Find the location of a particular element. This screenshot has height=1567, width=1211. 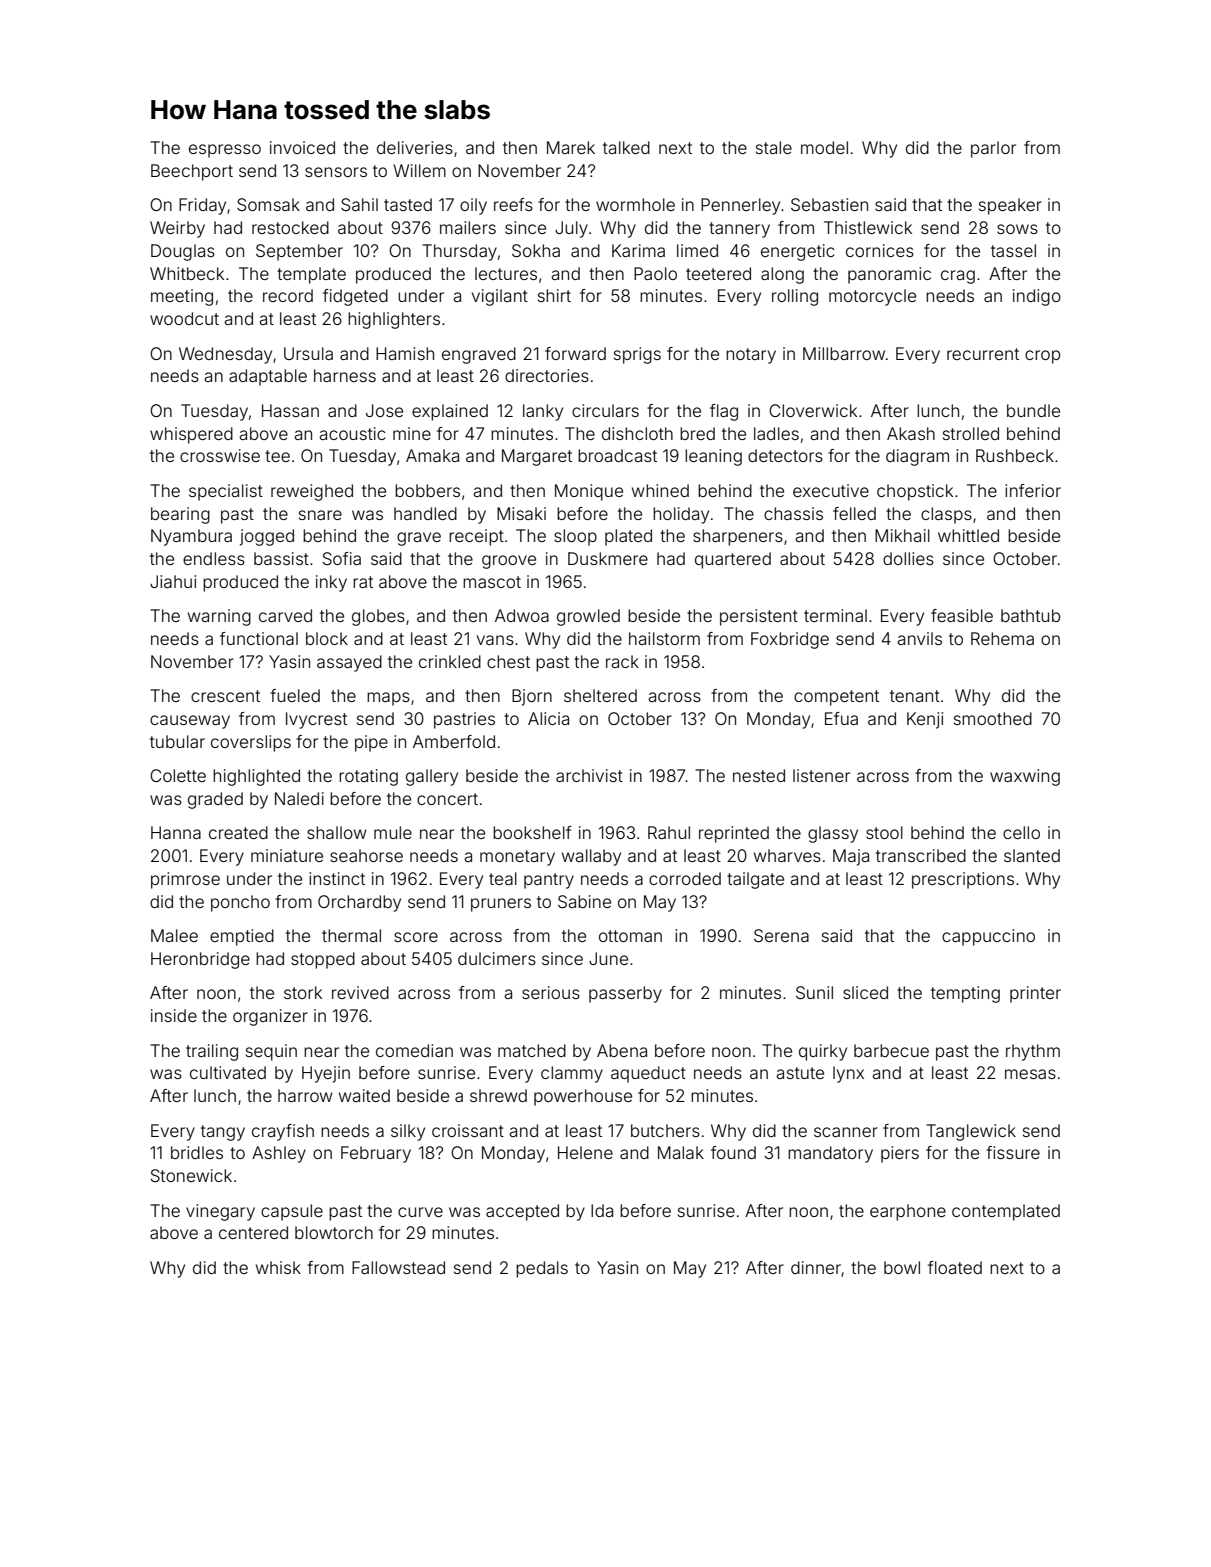

terminal is located at coordinates (835, 615).
